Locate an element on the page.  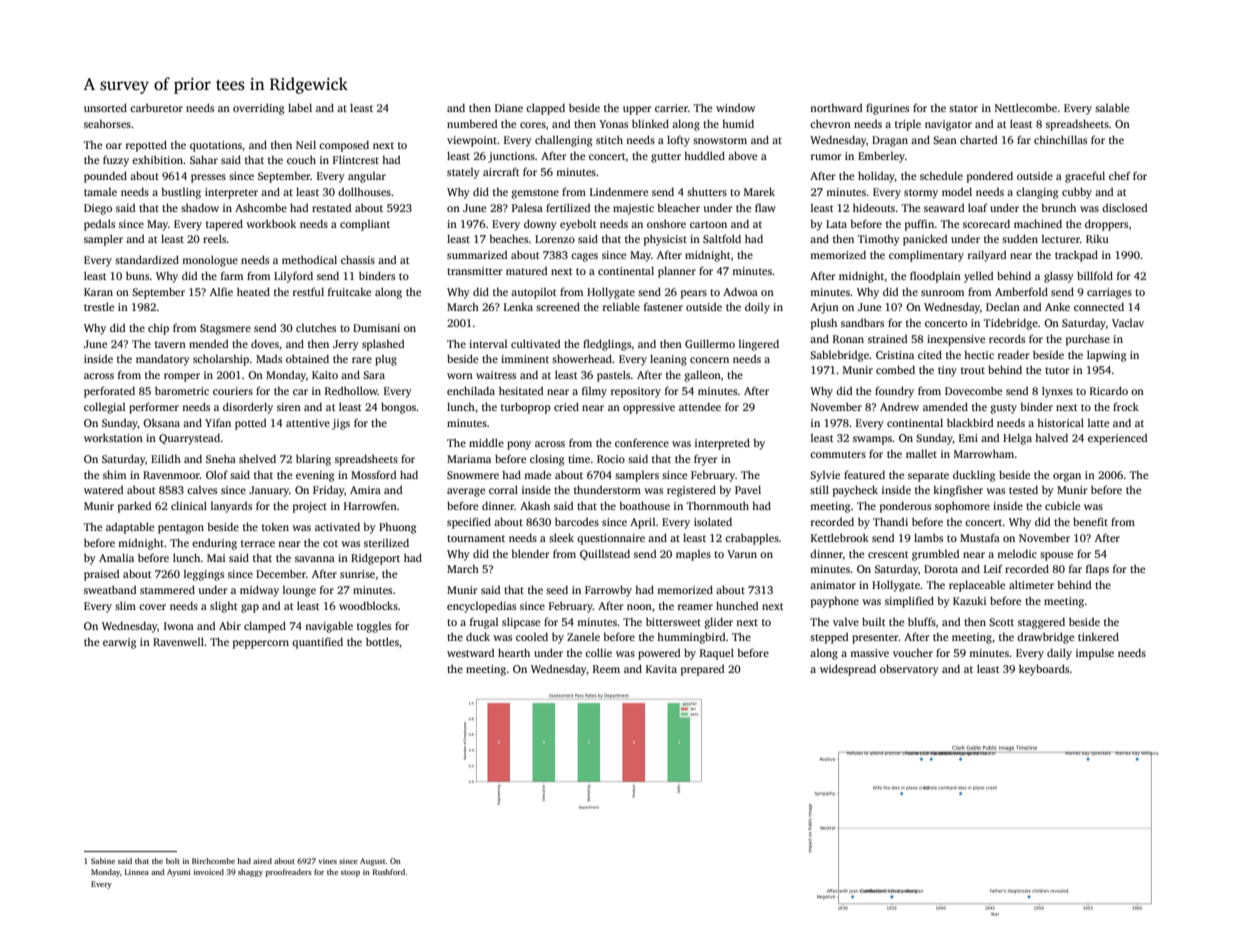
Reem is located at coordinates (606, 669).
